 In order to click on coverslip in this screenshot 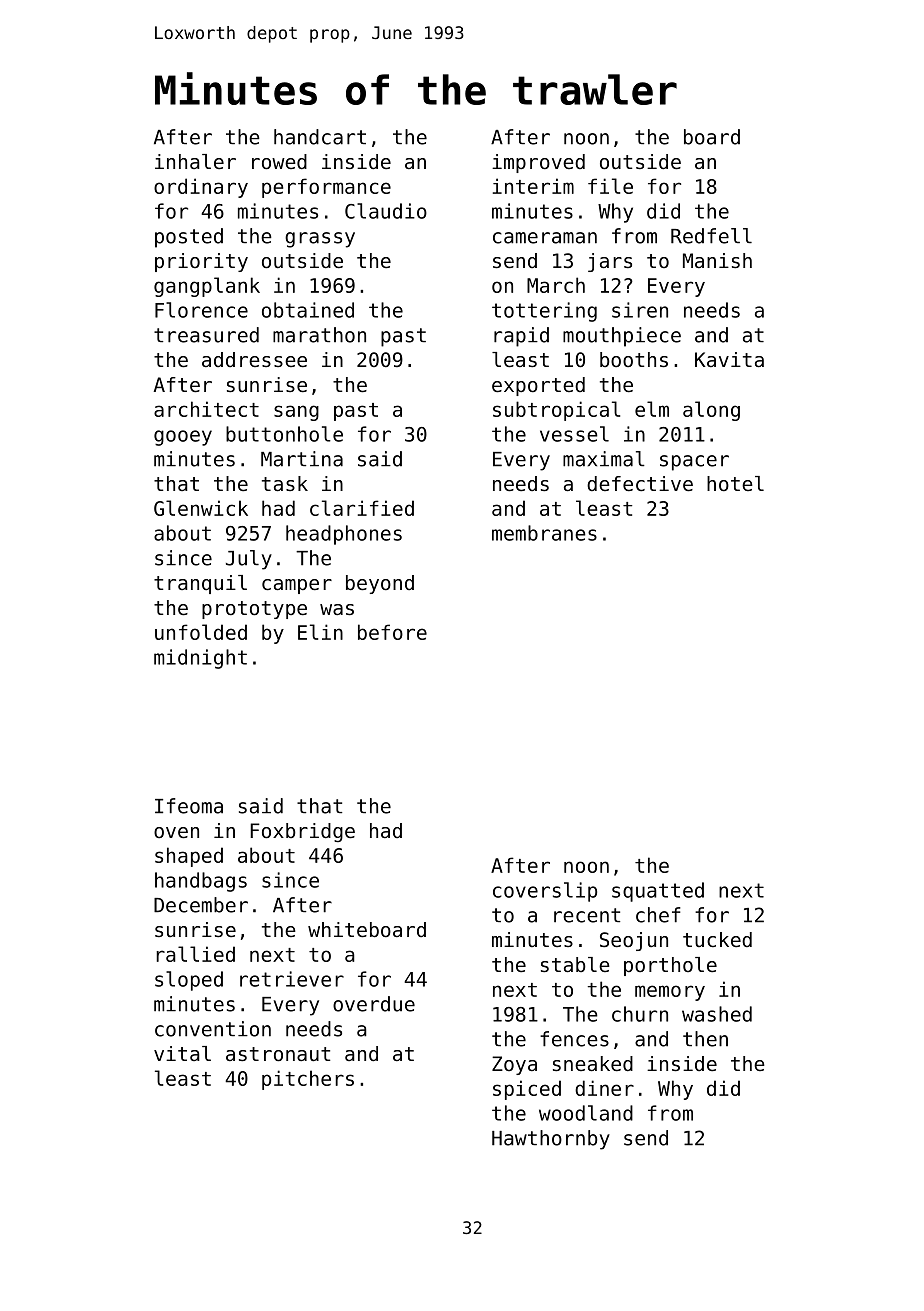, I will do `click(545, 892)`.
